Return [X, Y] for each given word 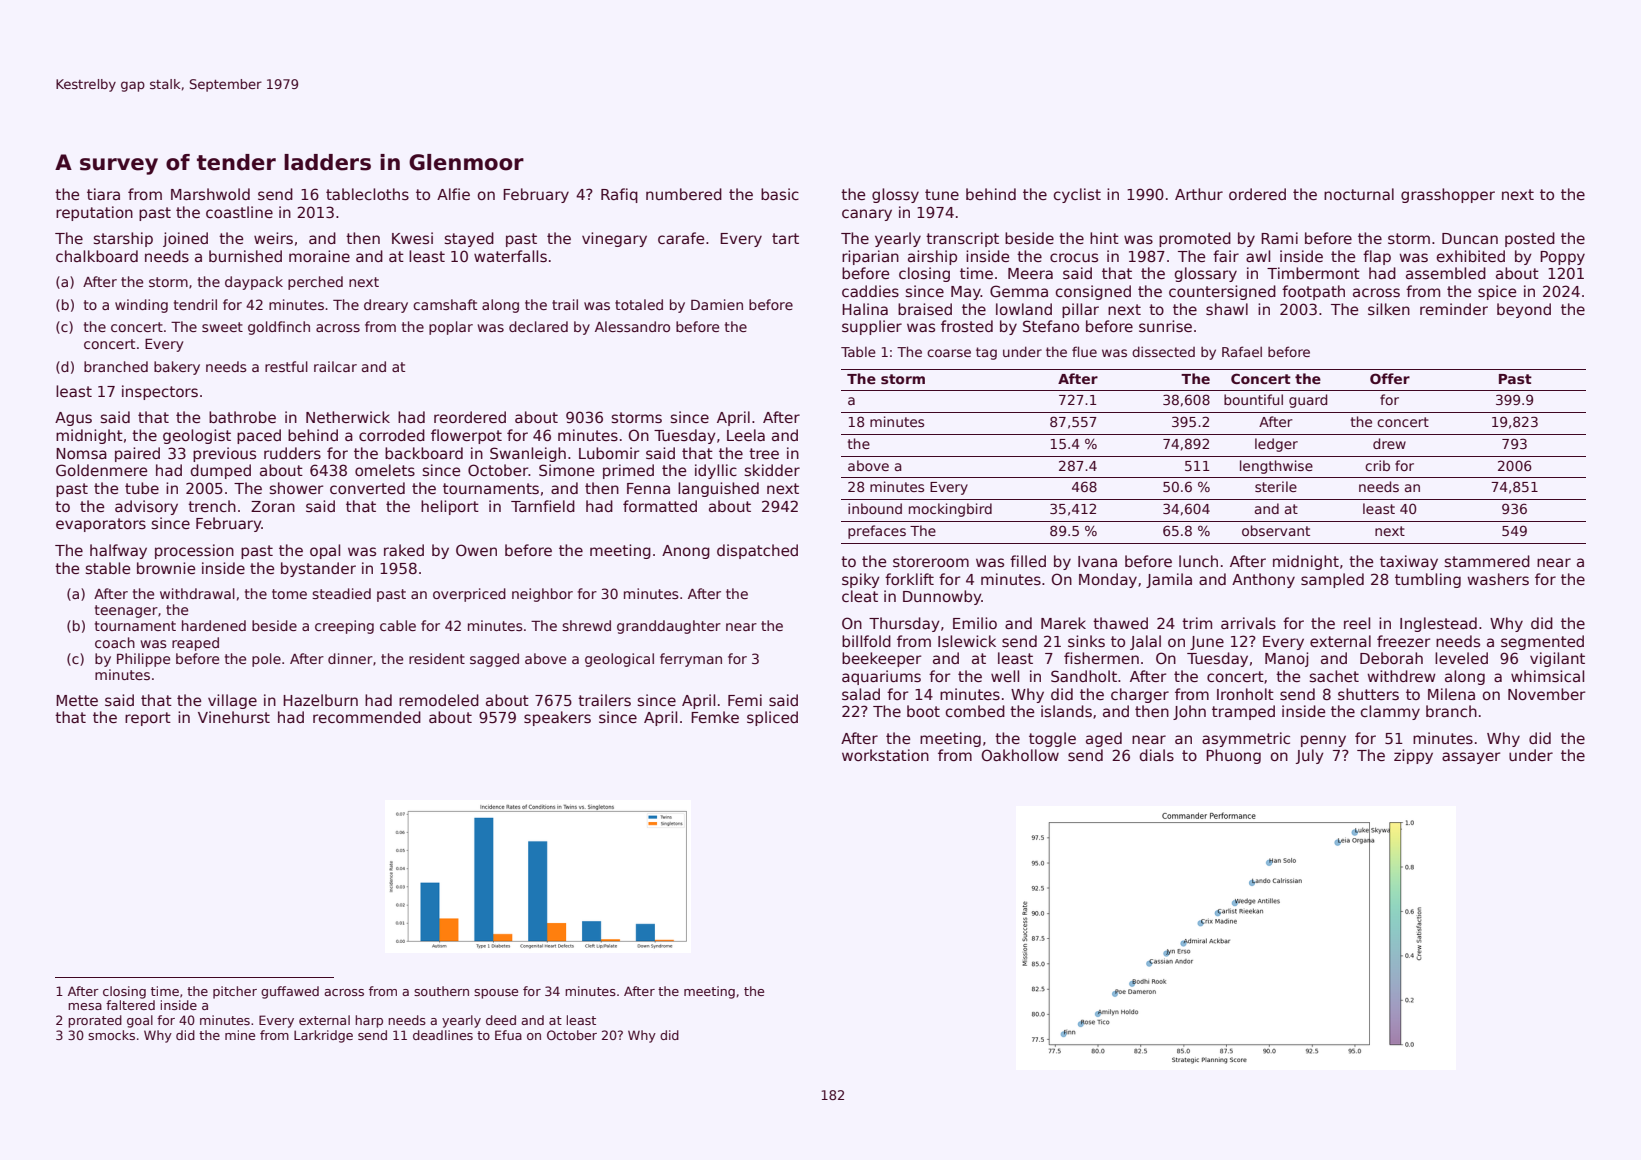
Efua [508, 1035]
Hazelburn [320, 700]
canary [867, 215]
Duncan [1470, 238]
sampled [1332, 580]
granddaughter [669, 627]
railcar [335, 366]
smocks [111, 1035]
